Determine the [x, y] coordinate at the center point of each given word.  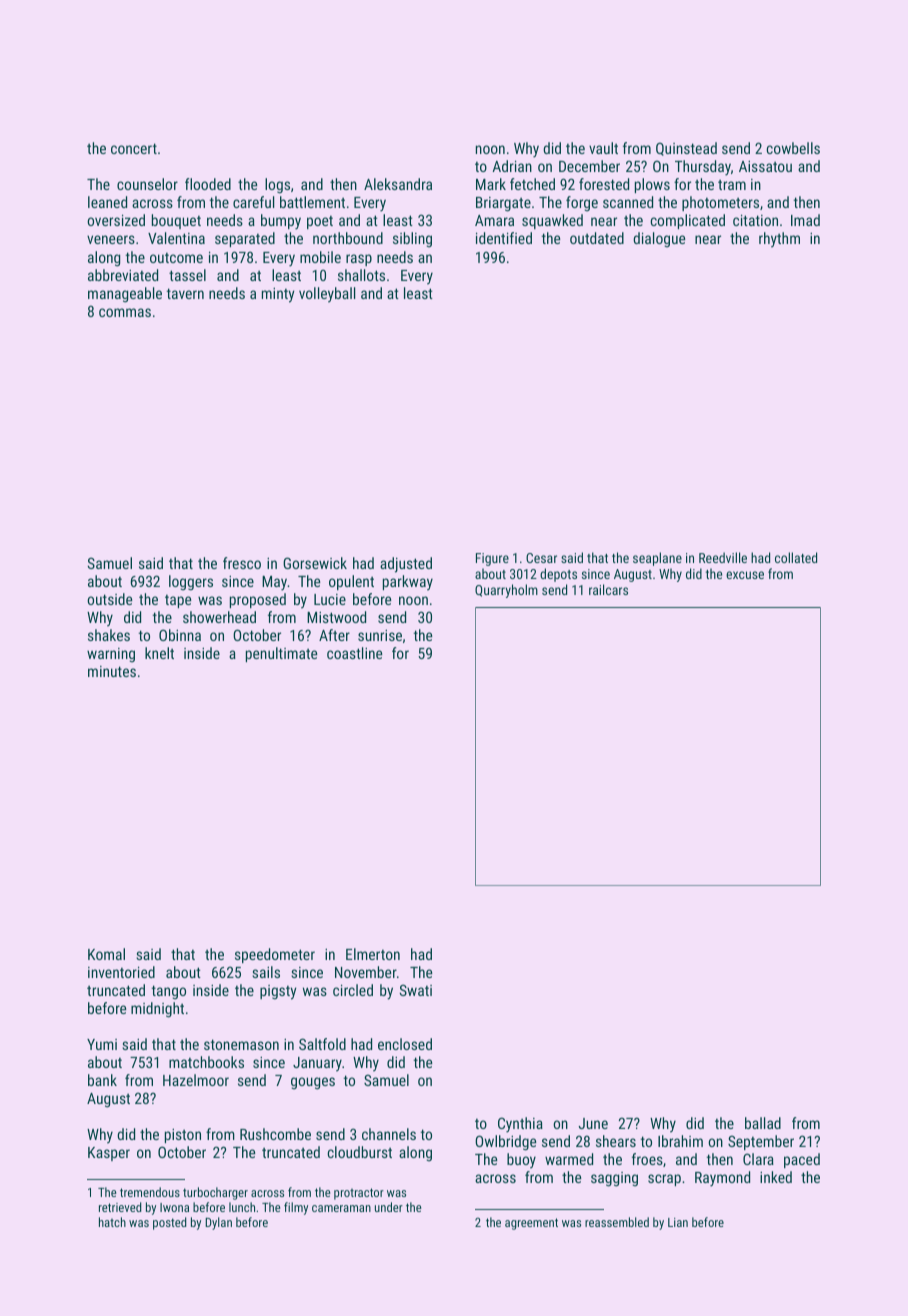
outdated [597, 238]
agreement [531, 1224]
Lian [678, 1222]
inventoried [121, 972]
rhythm [779, 240]
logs [277, 186]
